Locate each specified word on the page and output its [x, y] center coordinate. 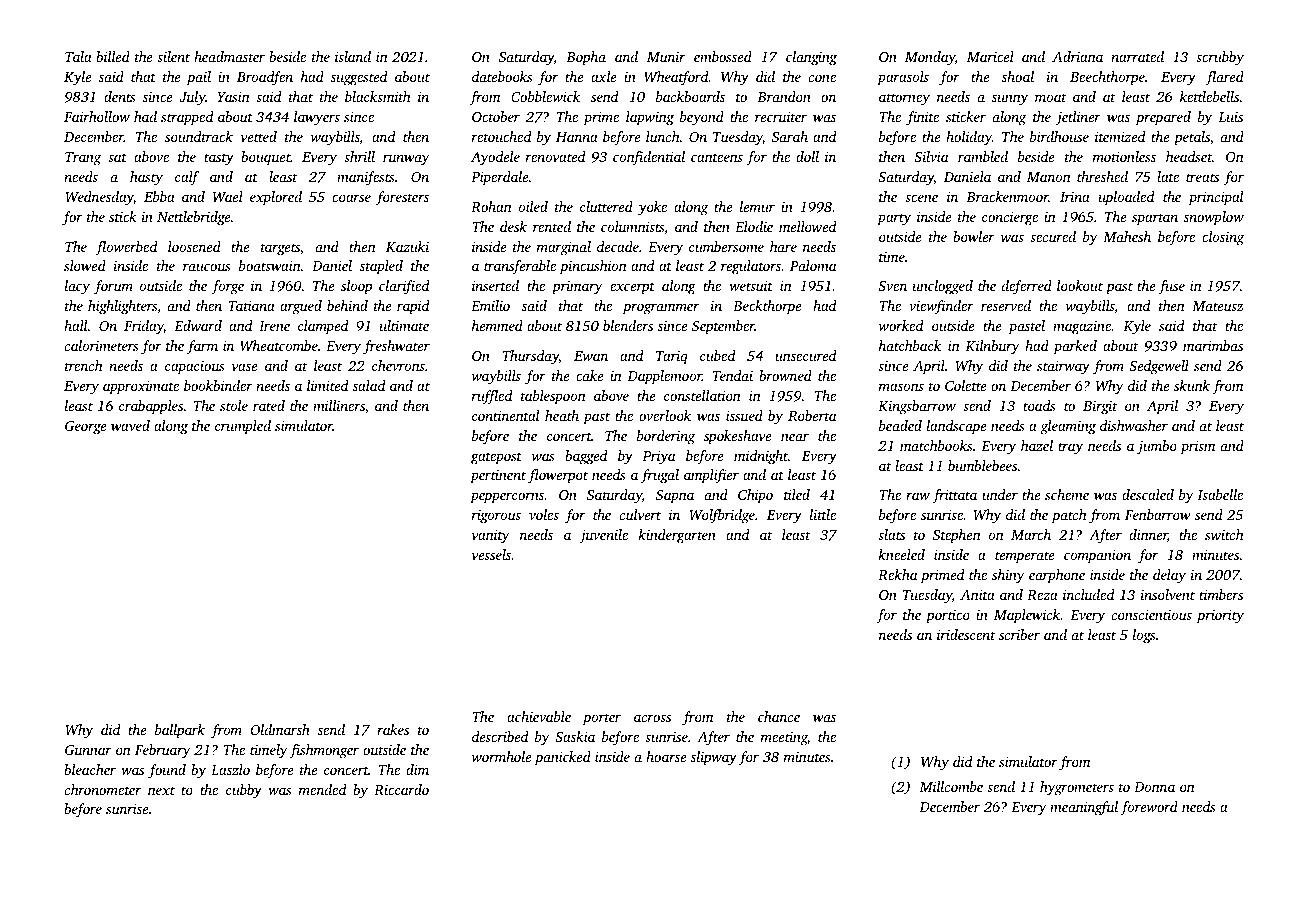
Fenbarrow [1158, 514]
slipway [714, 758]
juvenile [603, 536]
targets [280, 249]
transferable [520, 267]
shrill [359, 156]
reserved [1006, 305]
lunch [663, 136]
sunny [1010, 100]
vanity [491, 537]
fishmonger [324, 751]
